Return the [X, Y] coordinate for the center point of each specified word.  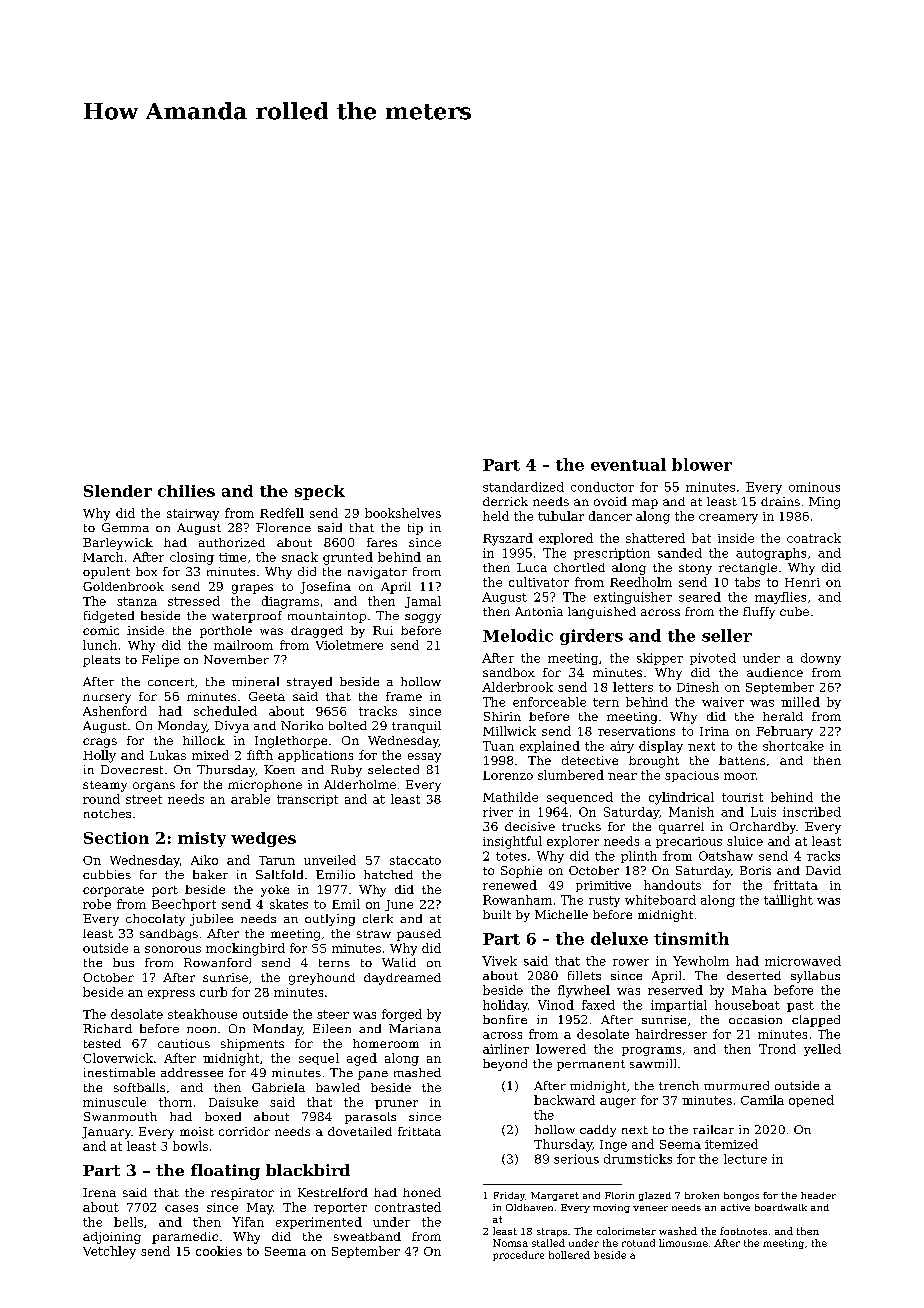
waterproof [247, 617]
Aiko [204, 860]
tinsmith [691, 938]
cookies [219, 1251]
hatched [388, 874]
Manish [691, 812]
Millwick [509, 731]
